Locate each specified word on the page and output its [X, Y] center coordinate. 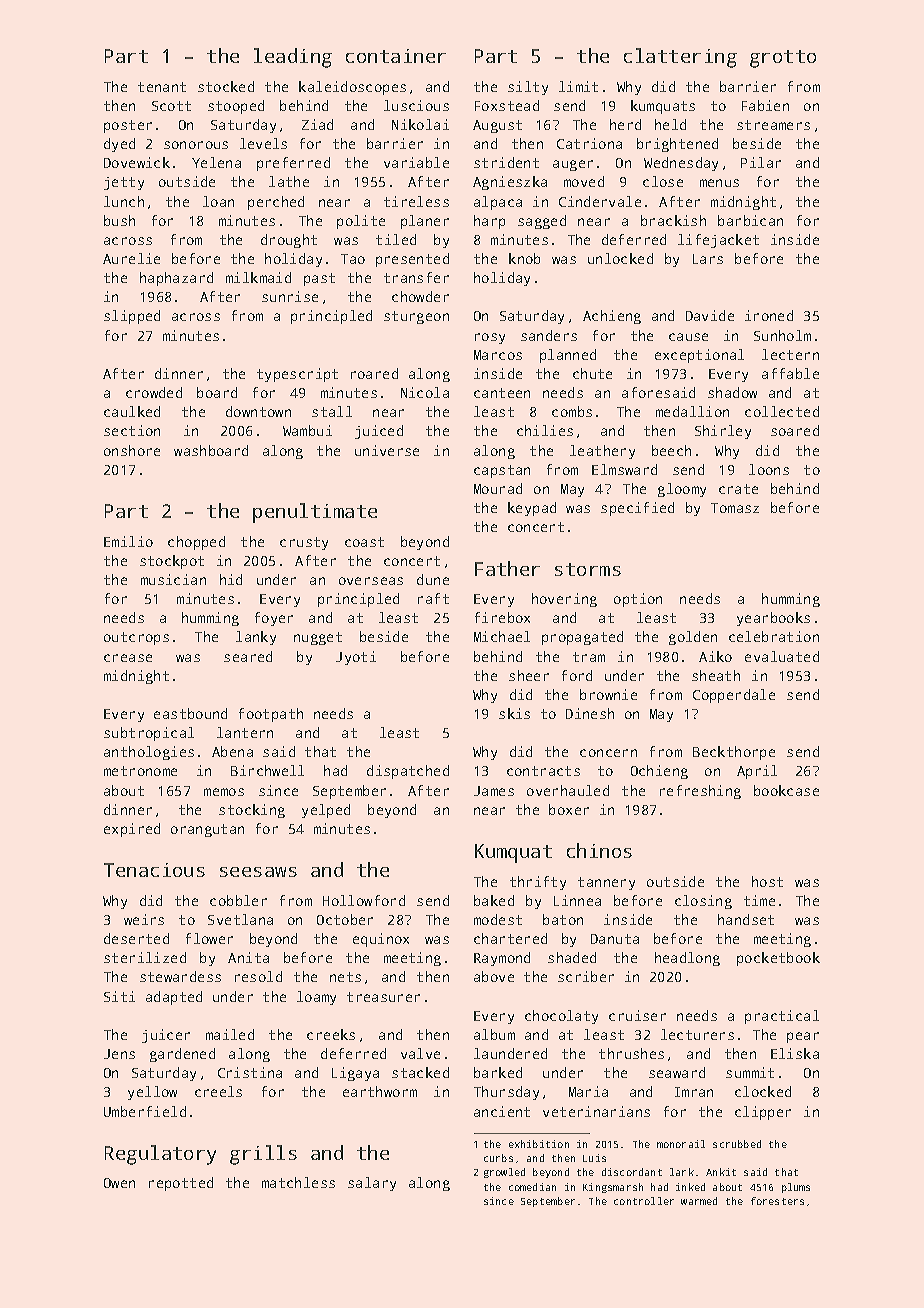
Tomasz [735, 508]
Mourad [498, 488]
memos [224, 792]
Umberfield [145, 1111]
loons [769, 469]
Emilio [128, 541]
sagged [542, 222]
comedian [532, 1187]
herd [625, 124]
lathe [289, 181]
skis [514, 713]
